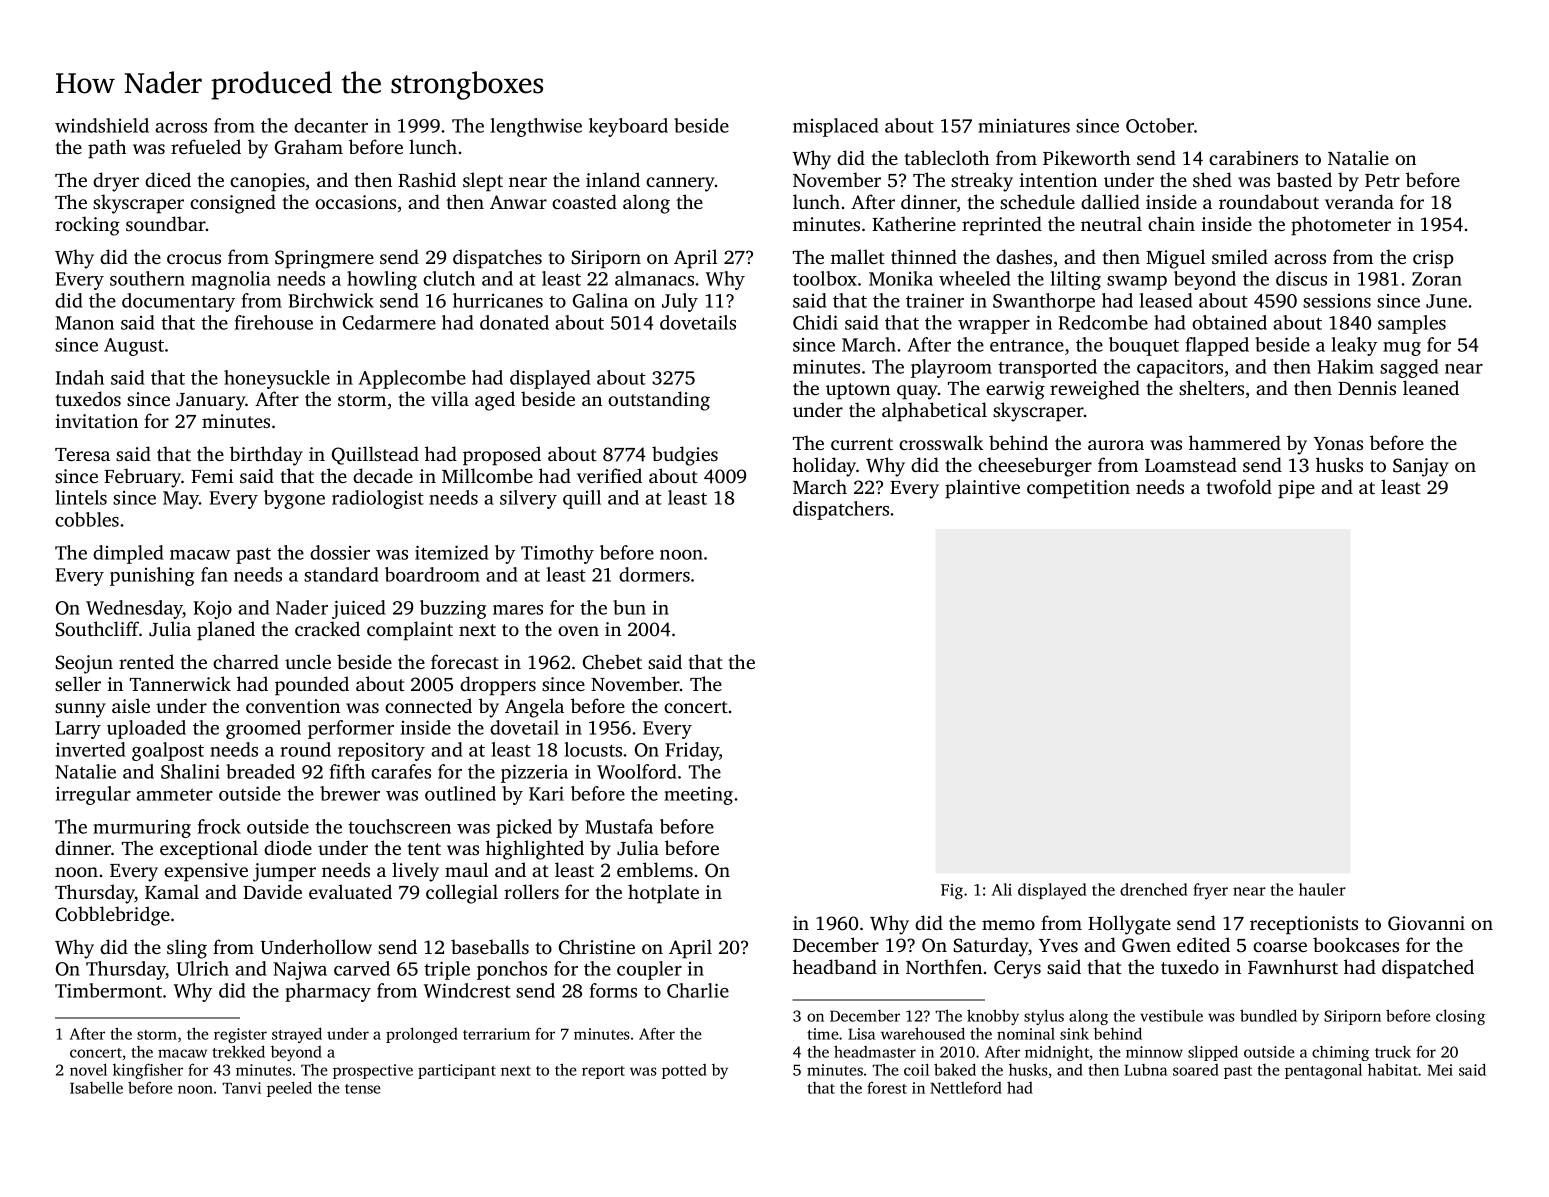 This image has height=1197, width=1549. I want to click on twofold, so click(1239, 486).
